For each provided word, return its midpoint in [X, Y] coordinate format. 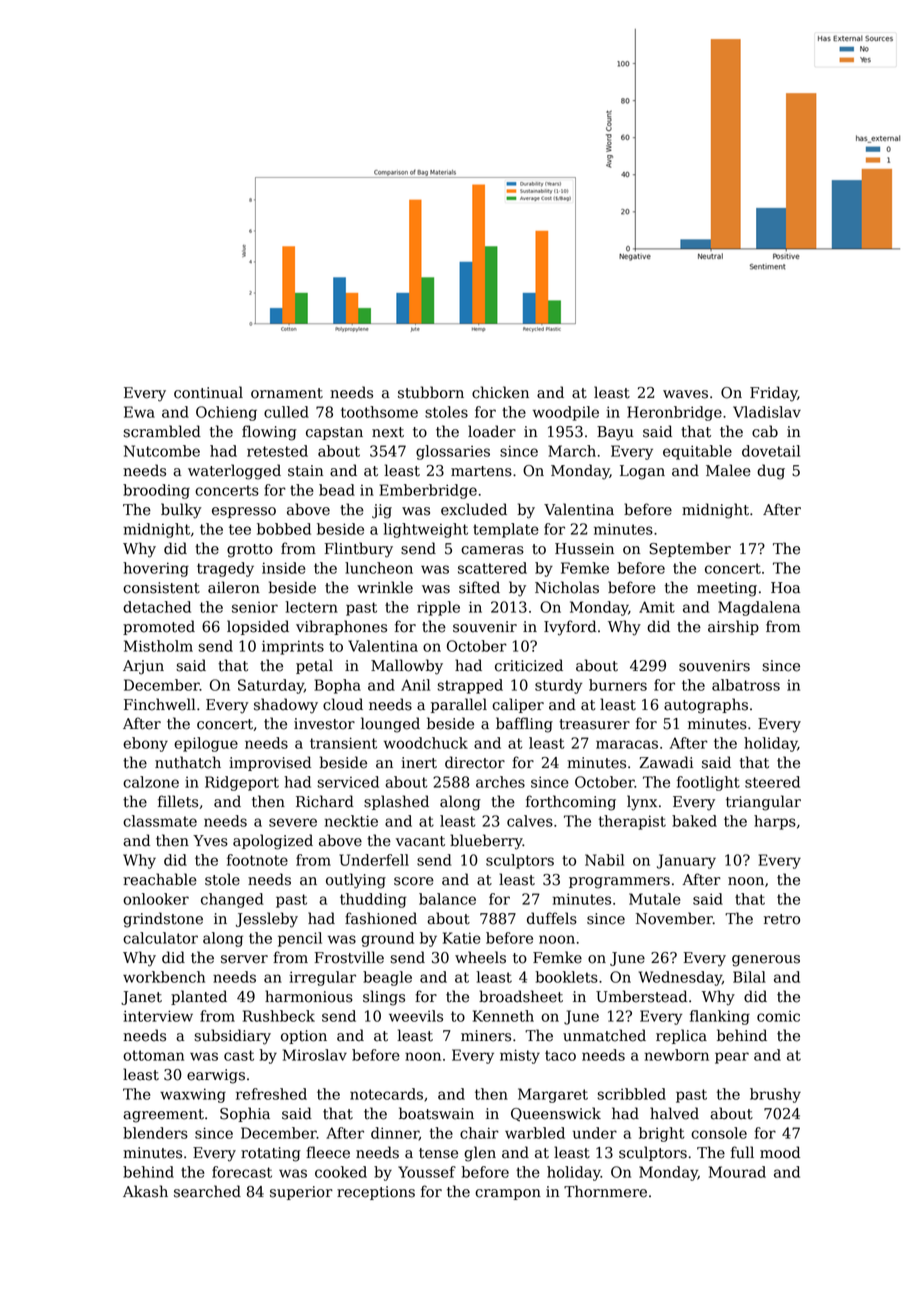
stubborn [431, 392]
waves [685, 394]
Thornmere [605, 1191]
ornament [287, 393]
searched [207, 1191]
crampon [508, 1194]
